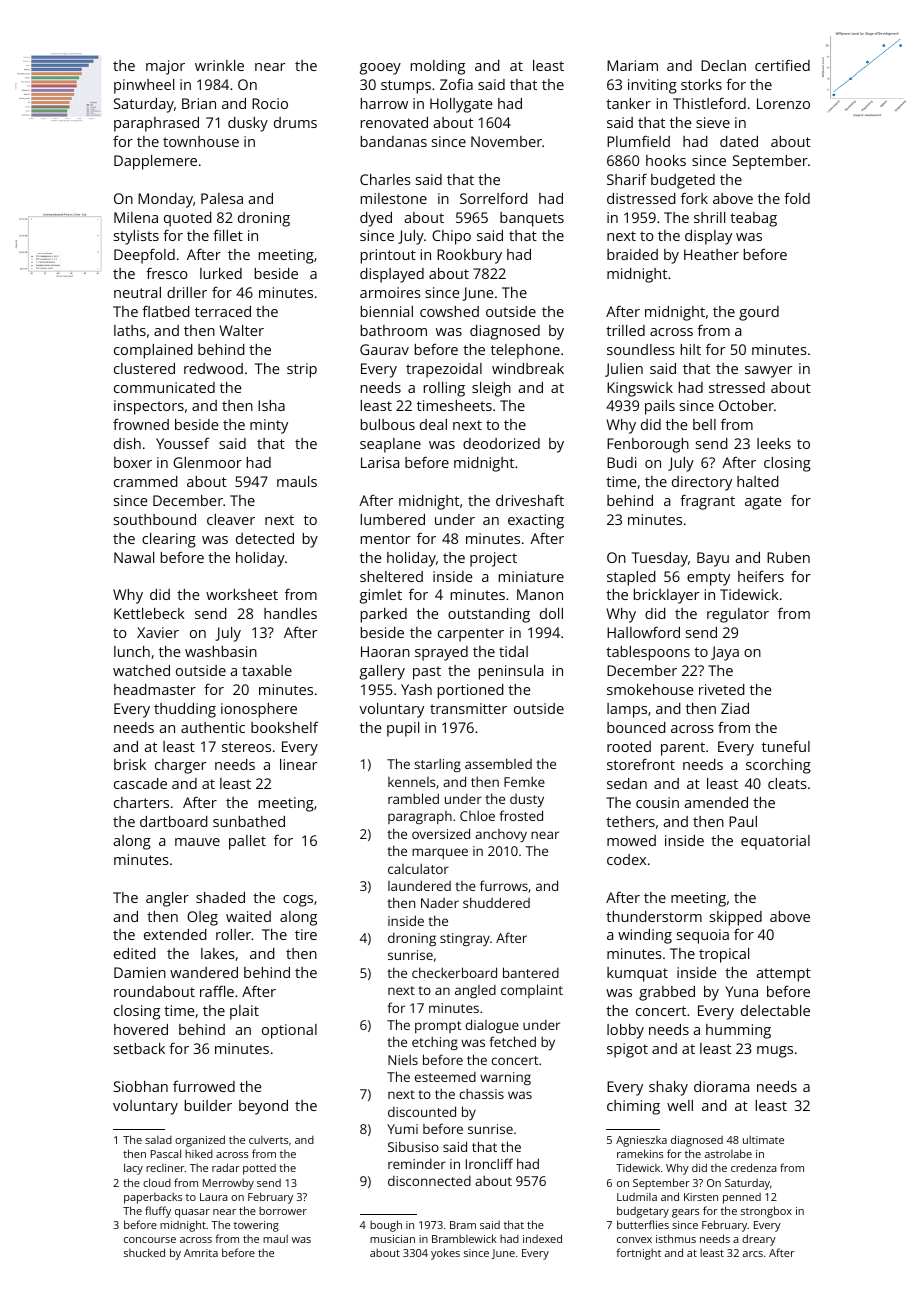 This screenshot has width=924, height=1308. I want to click on cousin, so click(657, 802).
